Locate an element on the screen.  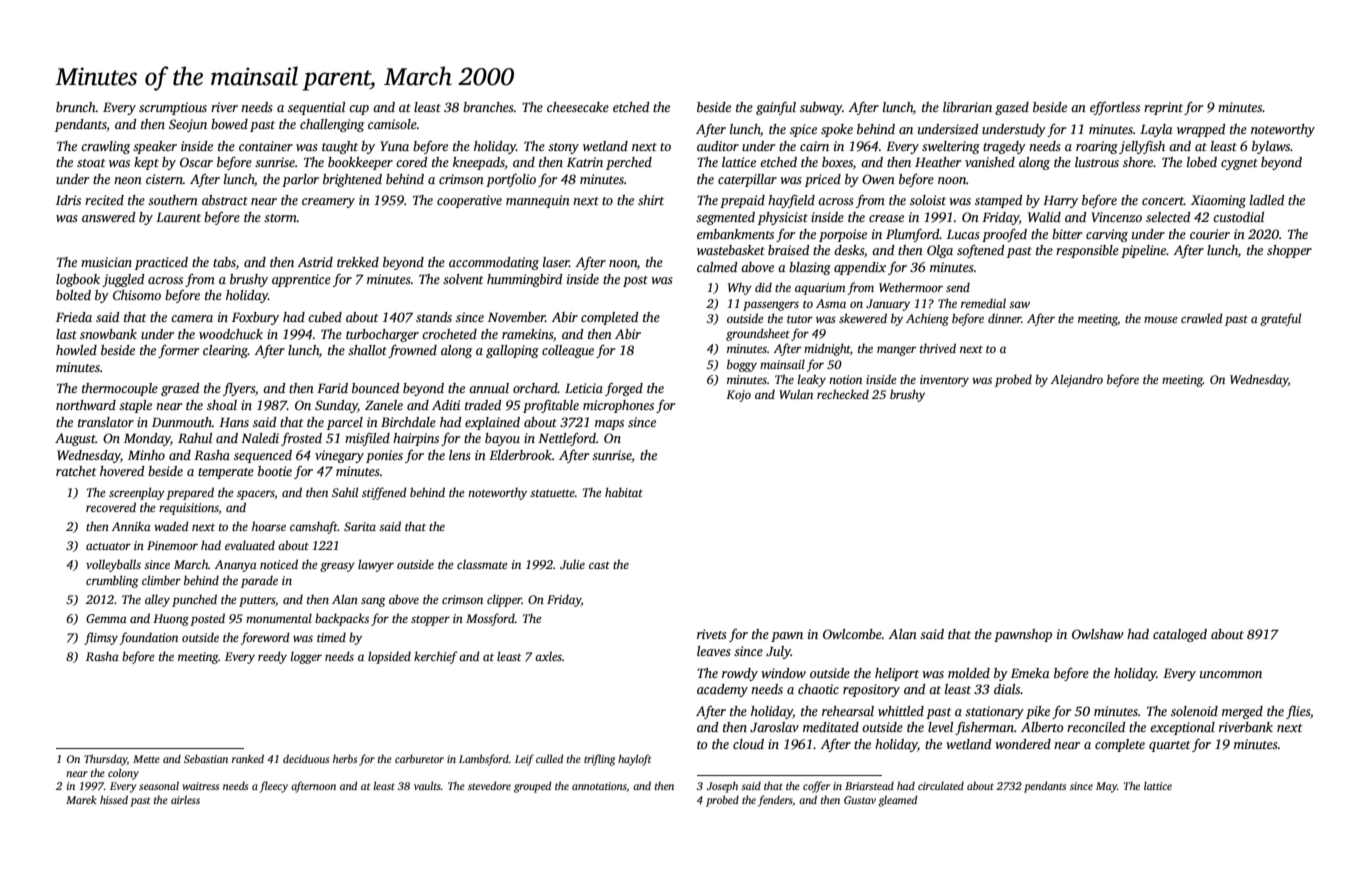
camera is located at coordinates (192, 318).
